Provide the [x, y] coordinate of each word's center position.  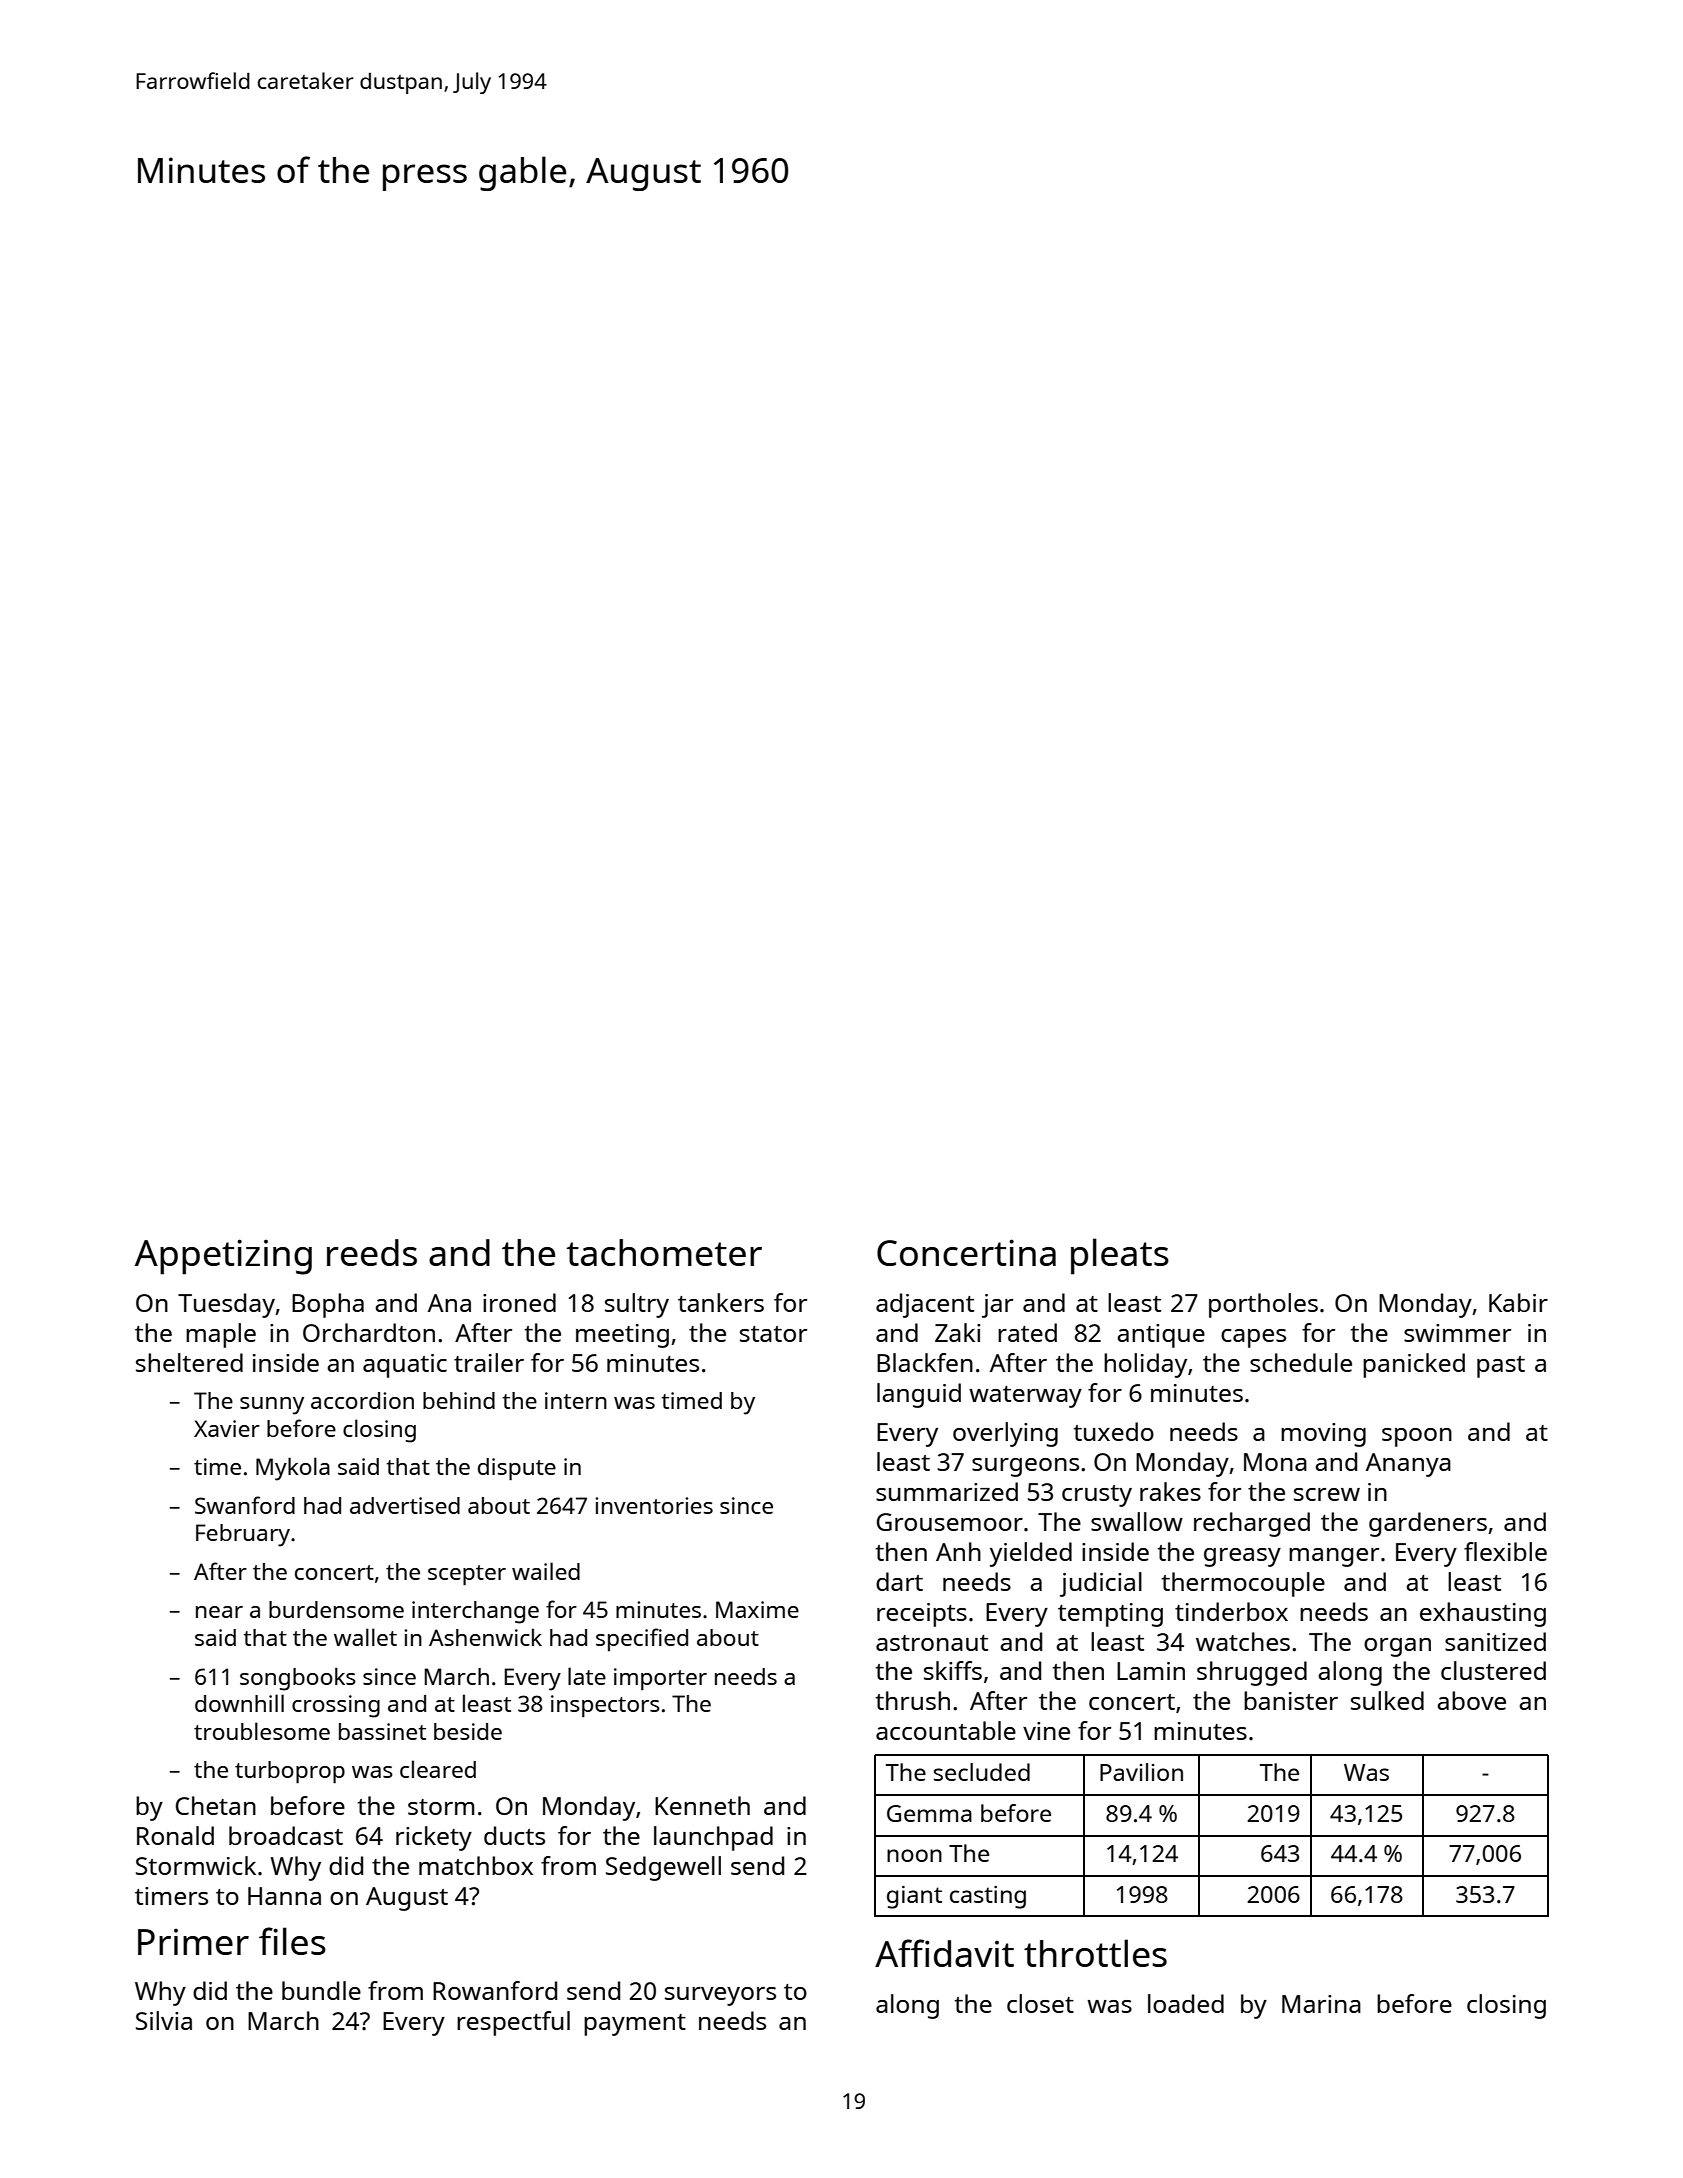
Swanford [245, 1505]
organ [1397, 1647]
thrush [913, 1700]
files [292, 1941]
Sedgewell [663, 1868]
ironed [519, 1302]
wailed [546, 1571]
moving [1323, 1435]
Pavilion [1141, 1772]
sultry [637, 1305]
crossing [336, 1706]
